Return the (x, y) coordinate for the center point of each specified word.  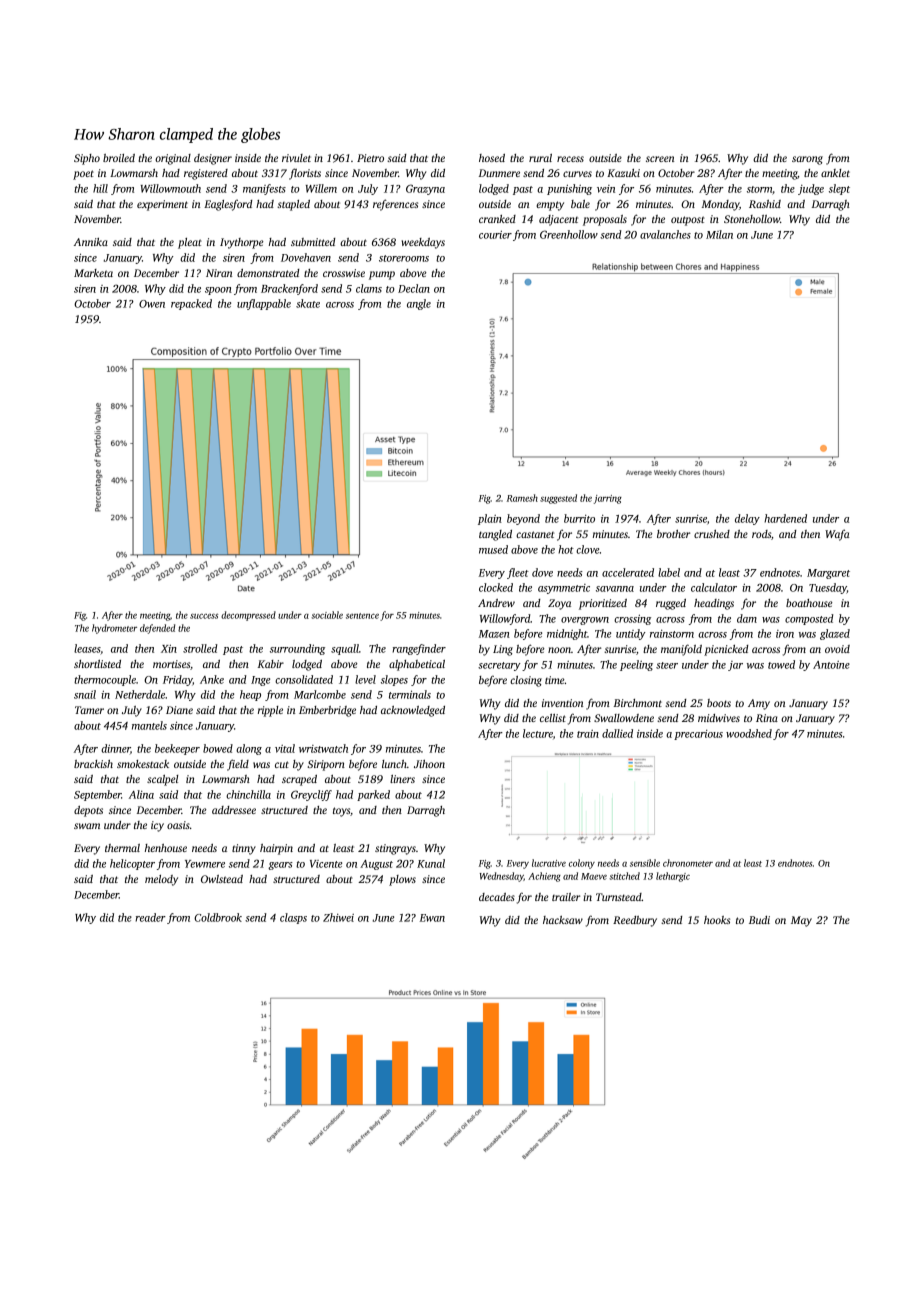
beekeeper (177, 749)
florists (305, 174)
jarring (608, 499)
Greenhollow (569, 234)
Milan (719, 234)
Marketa (93, 273)
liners (402, 779)
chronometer (688, 863)
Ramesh (522, 498)
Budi (759, 920)
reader (150, 917)
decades (497, 897)
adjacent (558, 220)
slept (839, 189)
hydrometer (114, 629)
